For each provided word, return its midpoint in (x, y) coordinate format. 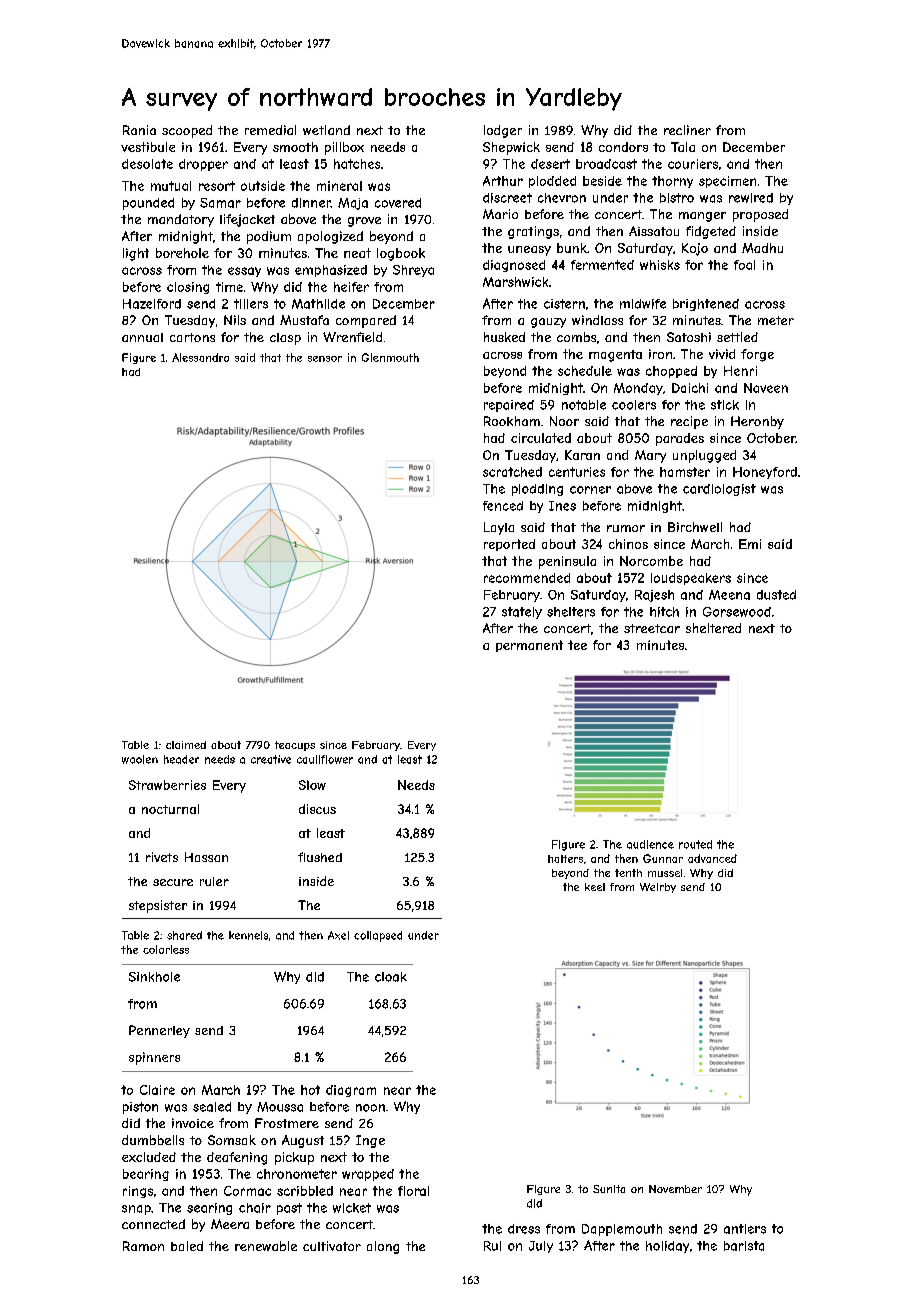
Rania (139, 130)
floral (413, 1191)
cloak (391, 977)
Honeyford (765, 473)
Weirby (658, 888)
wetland (326, 130)
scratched (512, 472)
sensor (325, 359)
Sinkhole (154, 977)
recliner (687, 130)
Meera (230, 1224)
